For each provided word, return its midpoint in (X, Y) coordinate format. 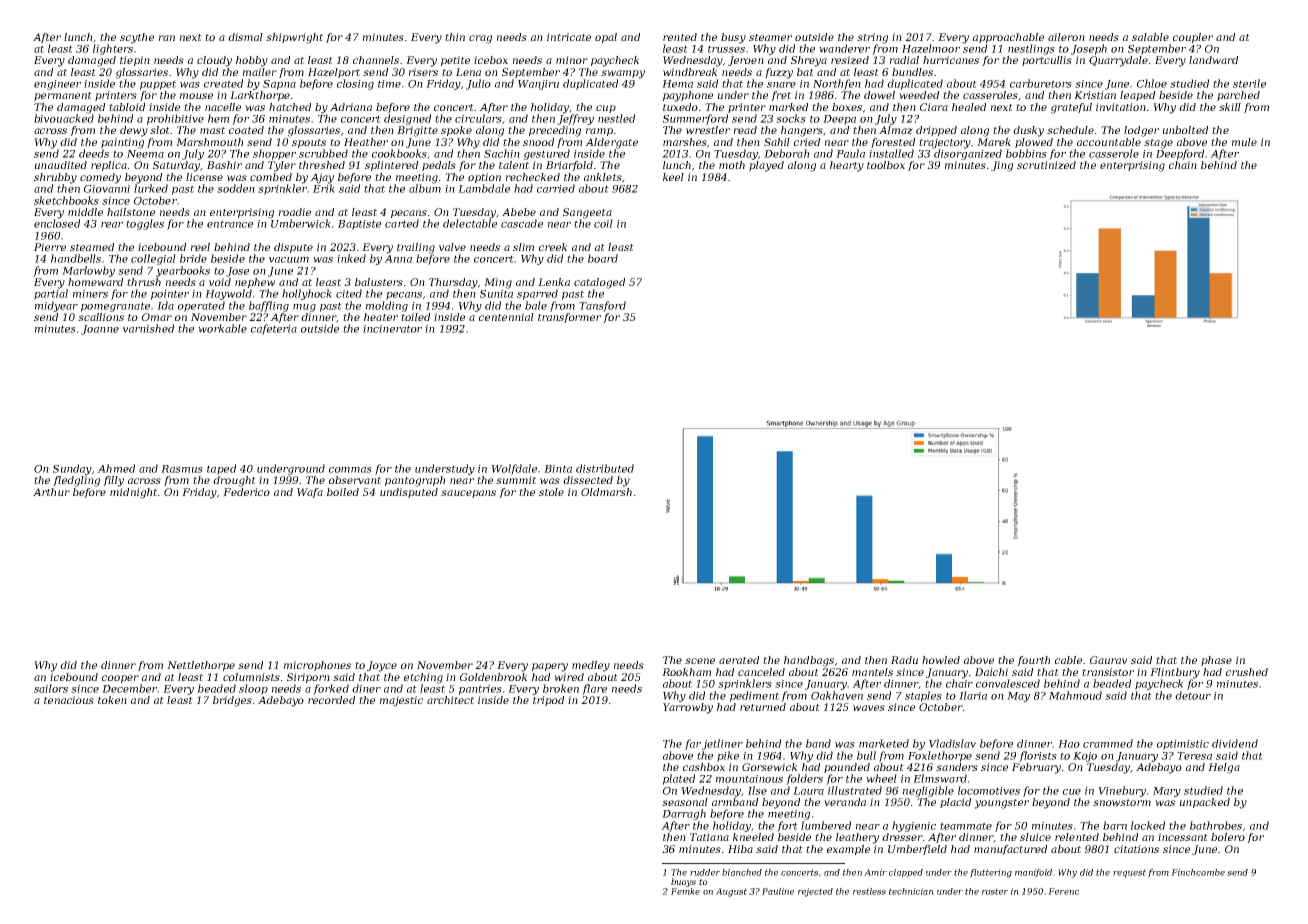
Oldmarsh (606, 492)
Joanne (100, 330)
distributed (605, 468)
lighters (113, 49)
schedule (1070, 130)
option (484, 178)
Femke (685, 891)
